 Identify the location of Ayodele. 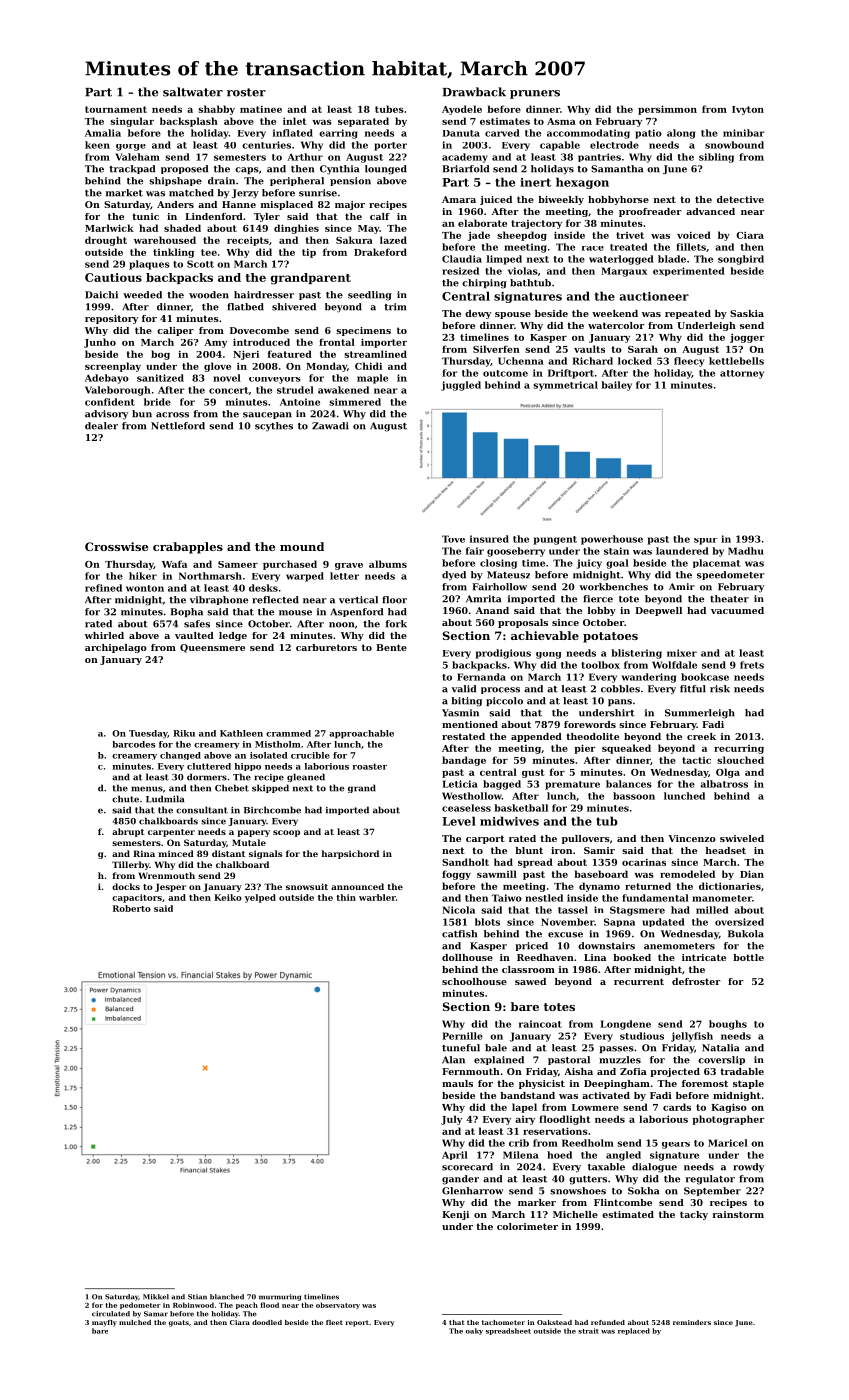
(462, 110).
